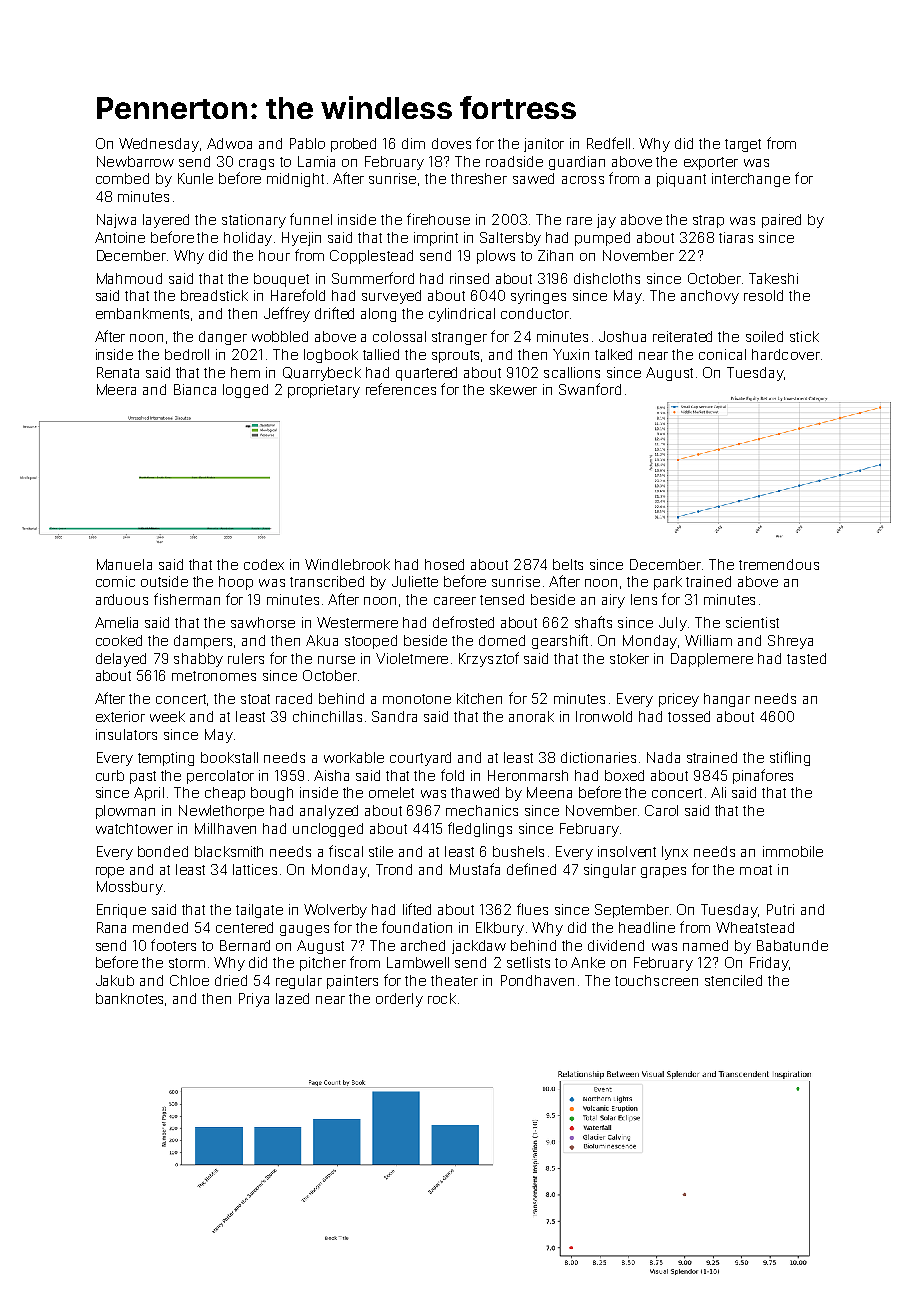 This page has width=924, height=1308. I want to click on Joshua, so click(622, 336).
